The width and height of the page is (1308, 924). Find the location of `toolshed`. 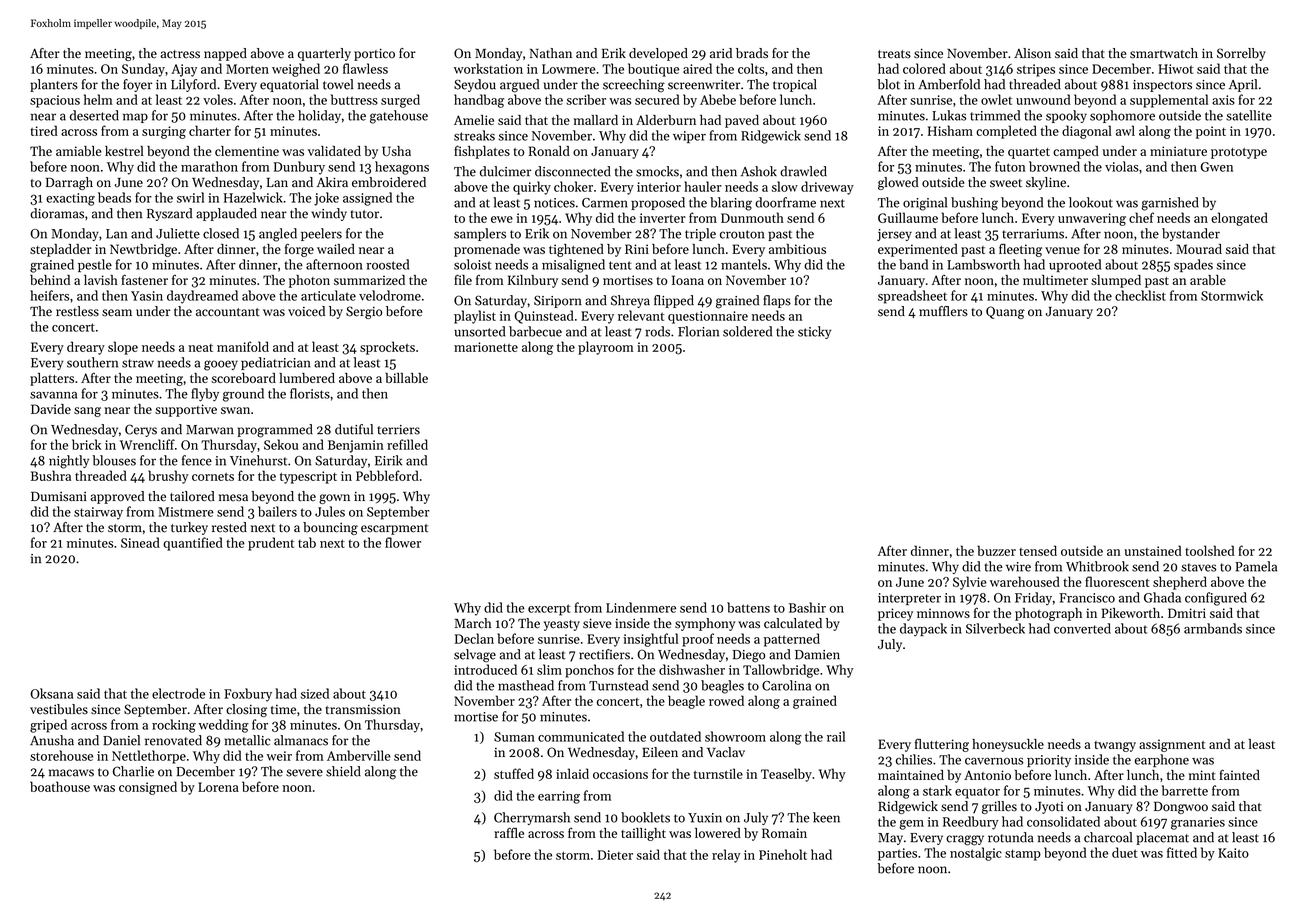

toolshed is located at coordinates (1210, 550).
